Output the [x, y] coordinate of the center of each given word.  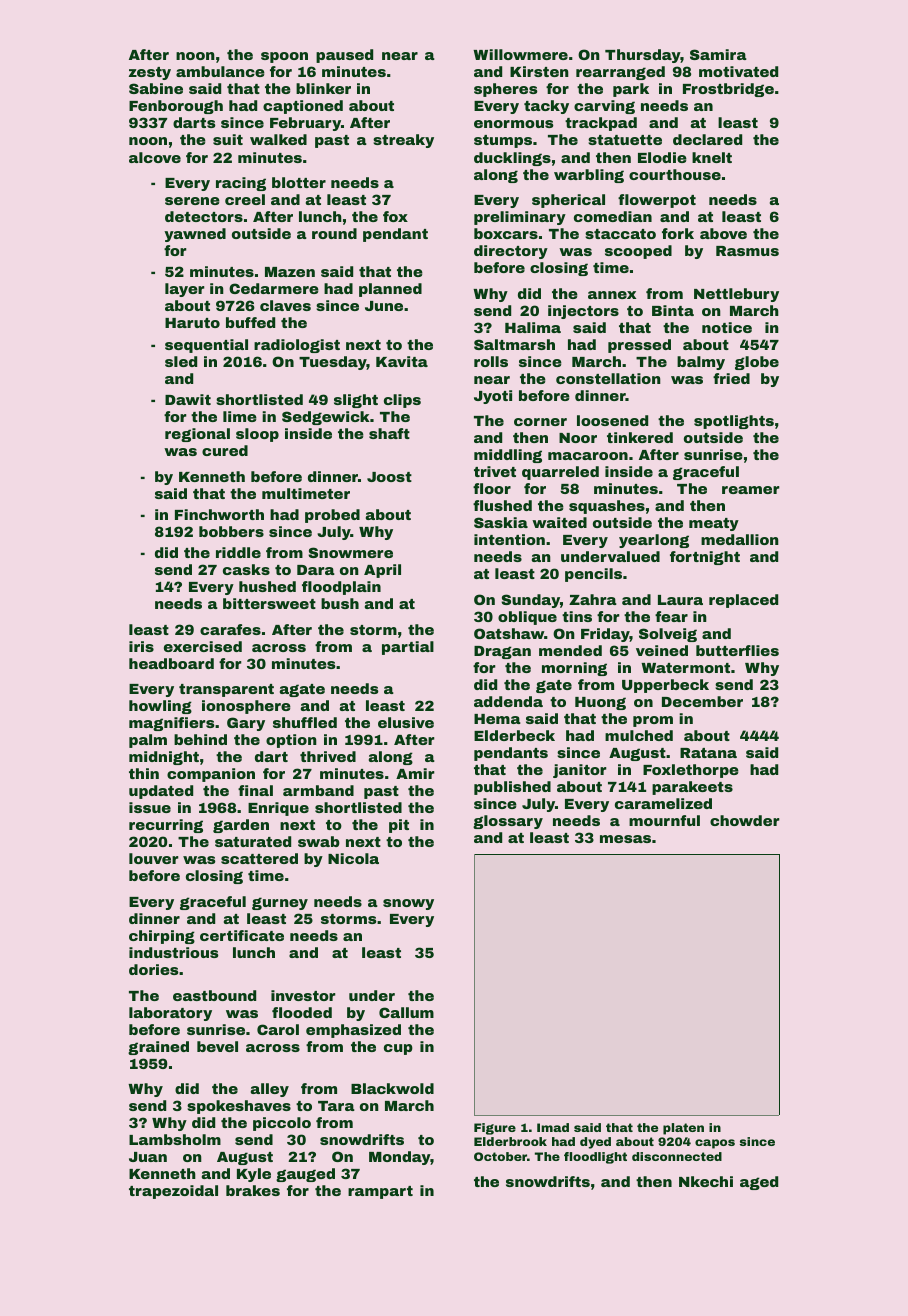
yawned [195, 235]
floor [492, 488]
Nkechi [706, 1181]
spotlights [734, 422]
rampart [380, 1192]
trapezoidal [173, 1192]
